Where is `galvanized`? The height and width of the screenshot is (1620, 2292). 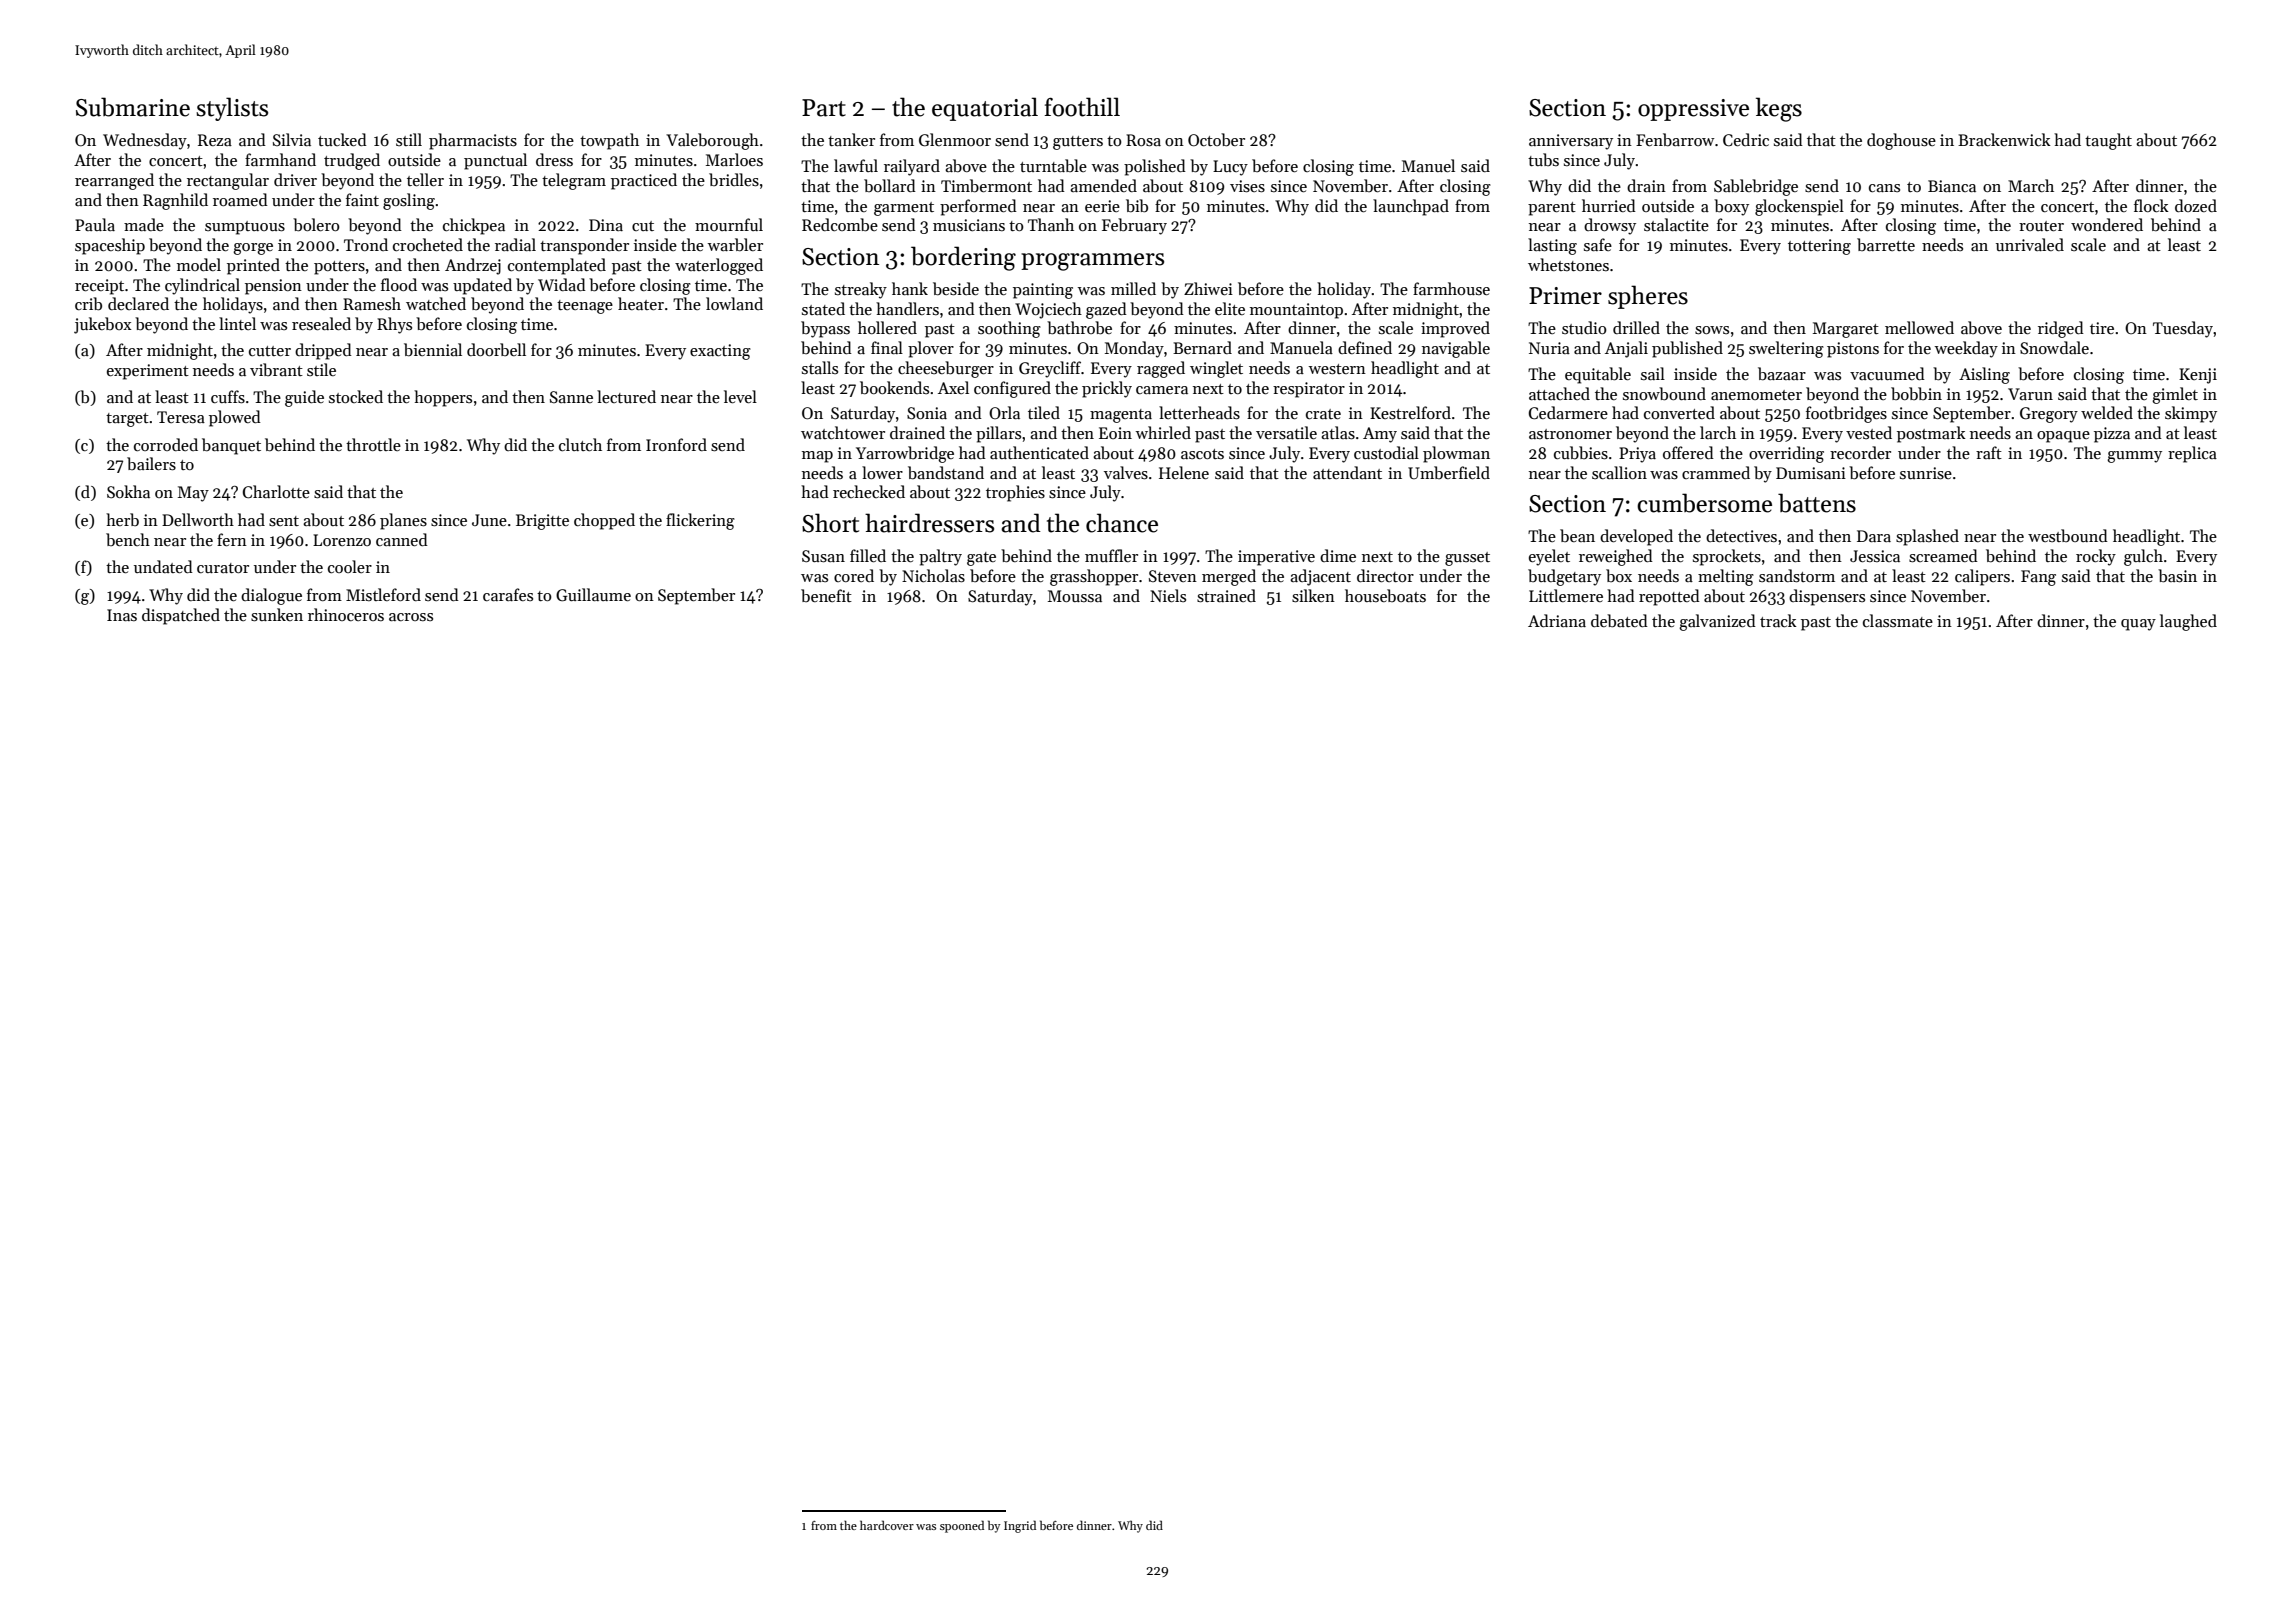 galvanized is located at coordinates (1717, 622).
